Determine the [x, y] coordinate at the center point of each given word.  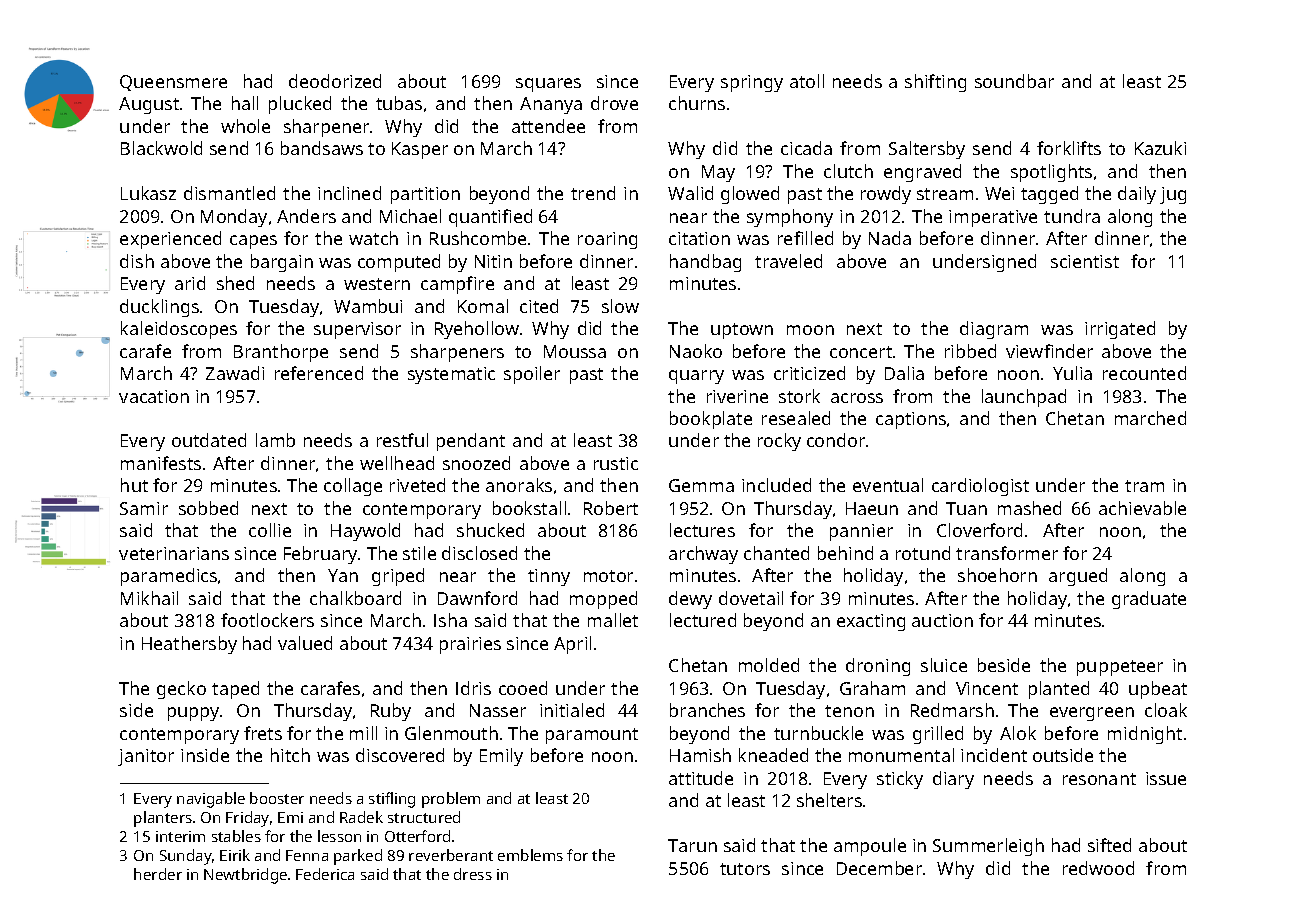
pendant [471, 442]
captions [911, 420]
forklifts [1069, 148]
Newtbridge [245, 876]
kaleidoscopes [179, 330]
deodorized [335, 81]
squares [548, 85]
